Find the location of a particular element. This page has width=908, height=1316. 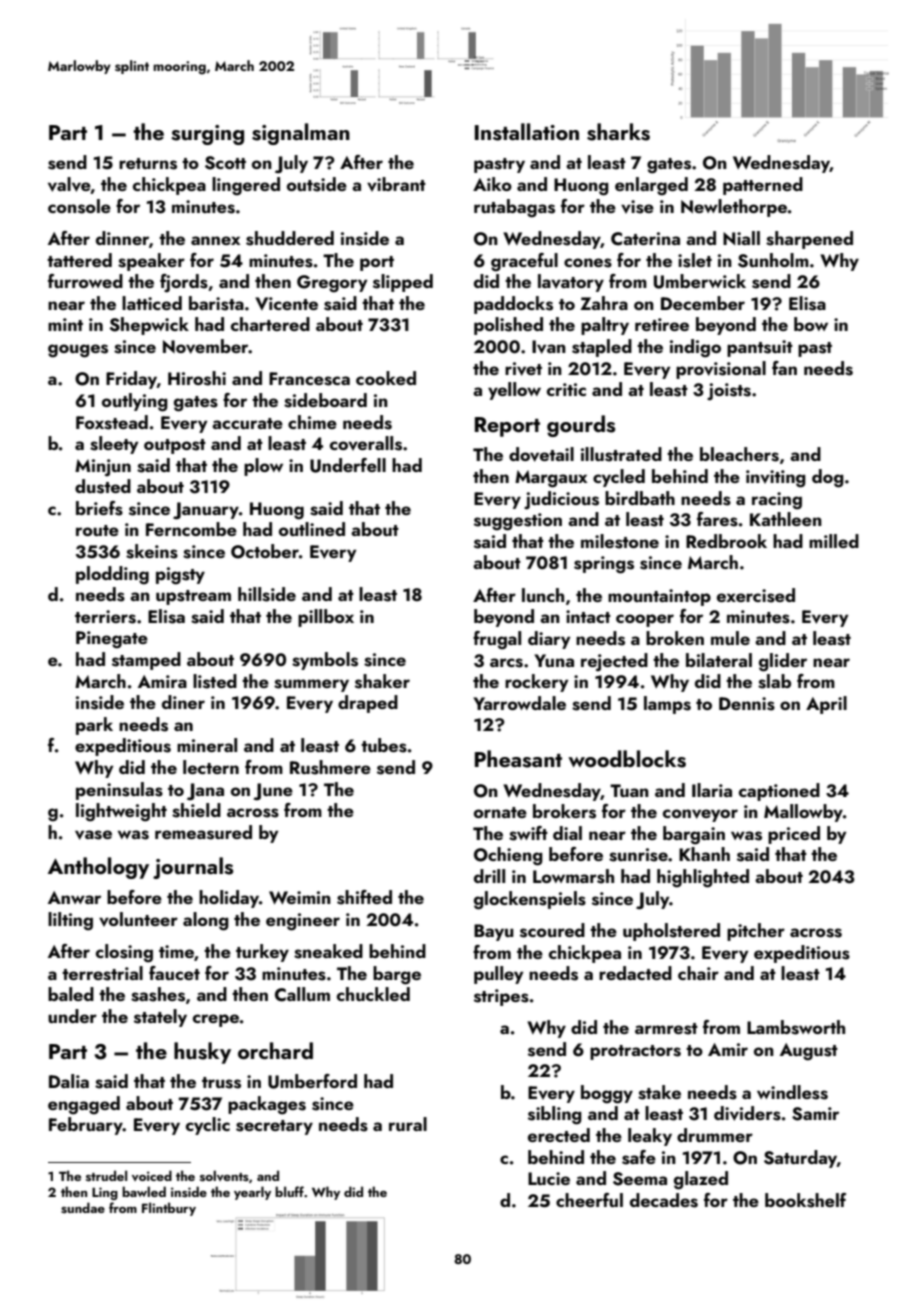

milled is located at coordinates (834, 541).
